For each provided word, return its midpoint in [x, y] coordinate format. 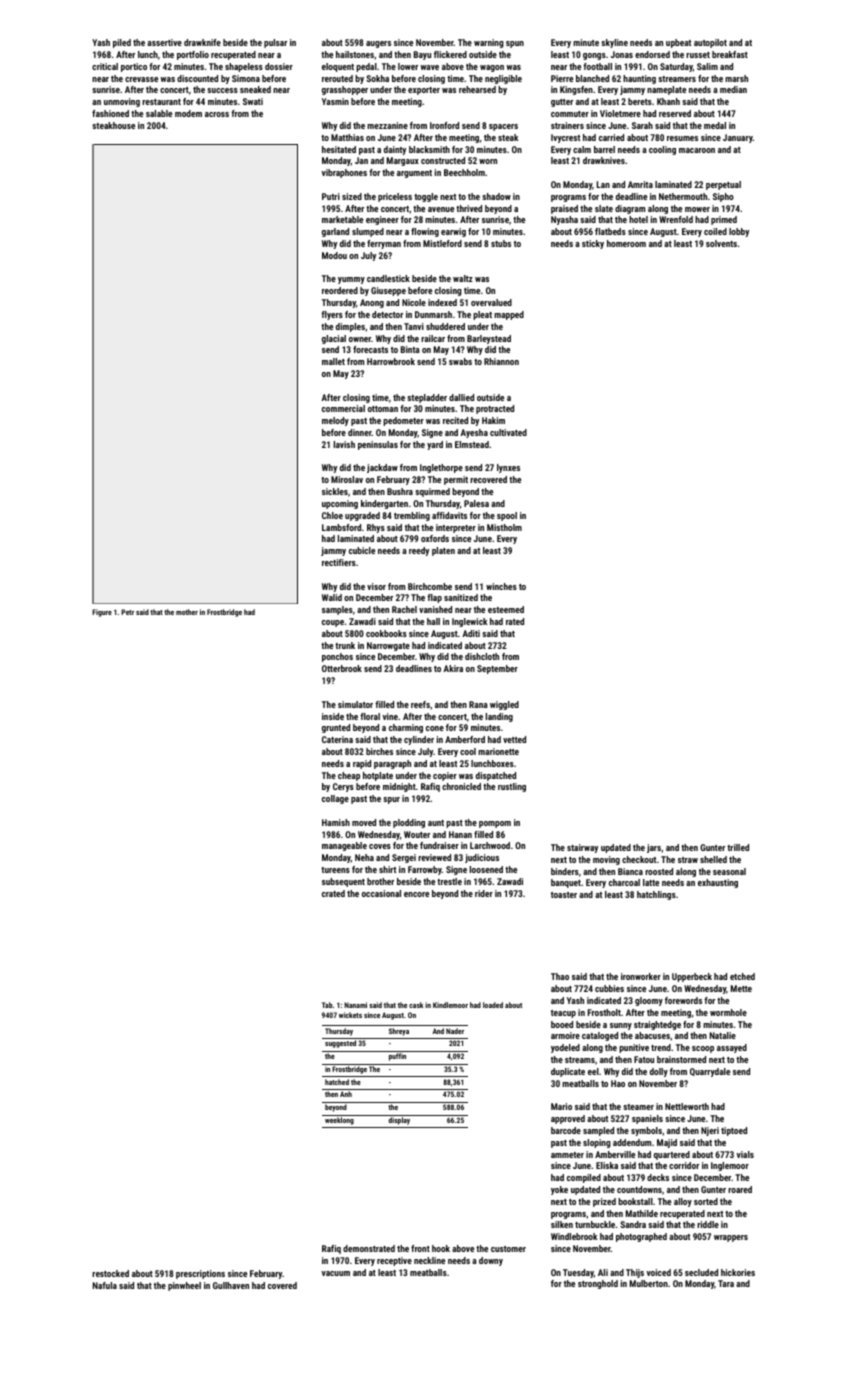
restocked [110, 1273]
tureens [335, 870]
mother [187, 612]
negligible [503, 79]
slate [604, 208]
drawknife [202, 42]
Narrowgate [388, 646]
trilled [738, 847]
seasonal [729, 871]
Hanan [460, 834]
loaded [493, 1005]
